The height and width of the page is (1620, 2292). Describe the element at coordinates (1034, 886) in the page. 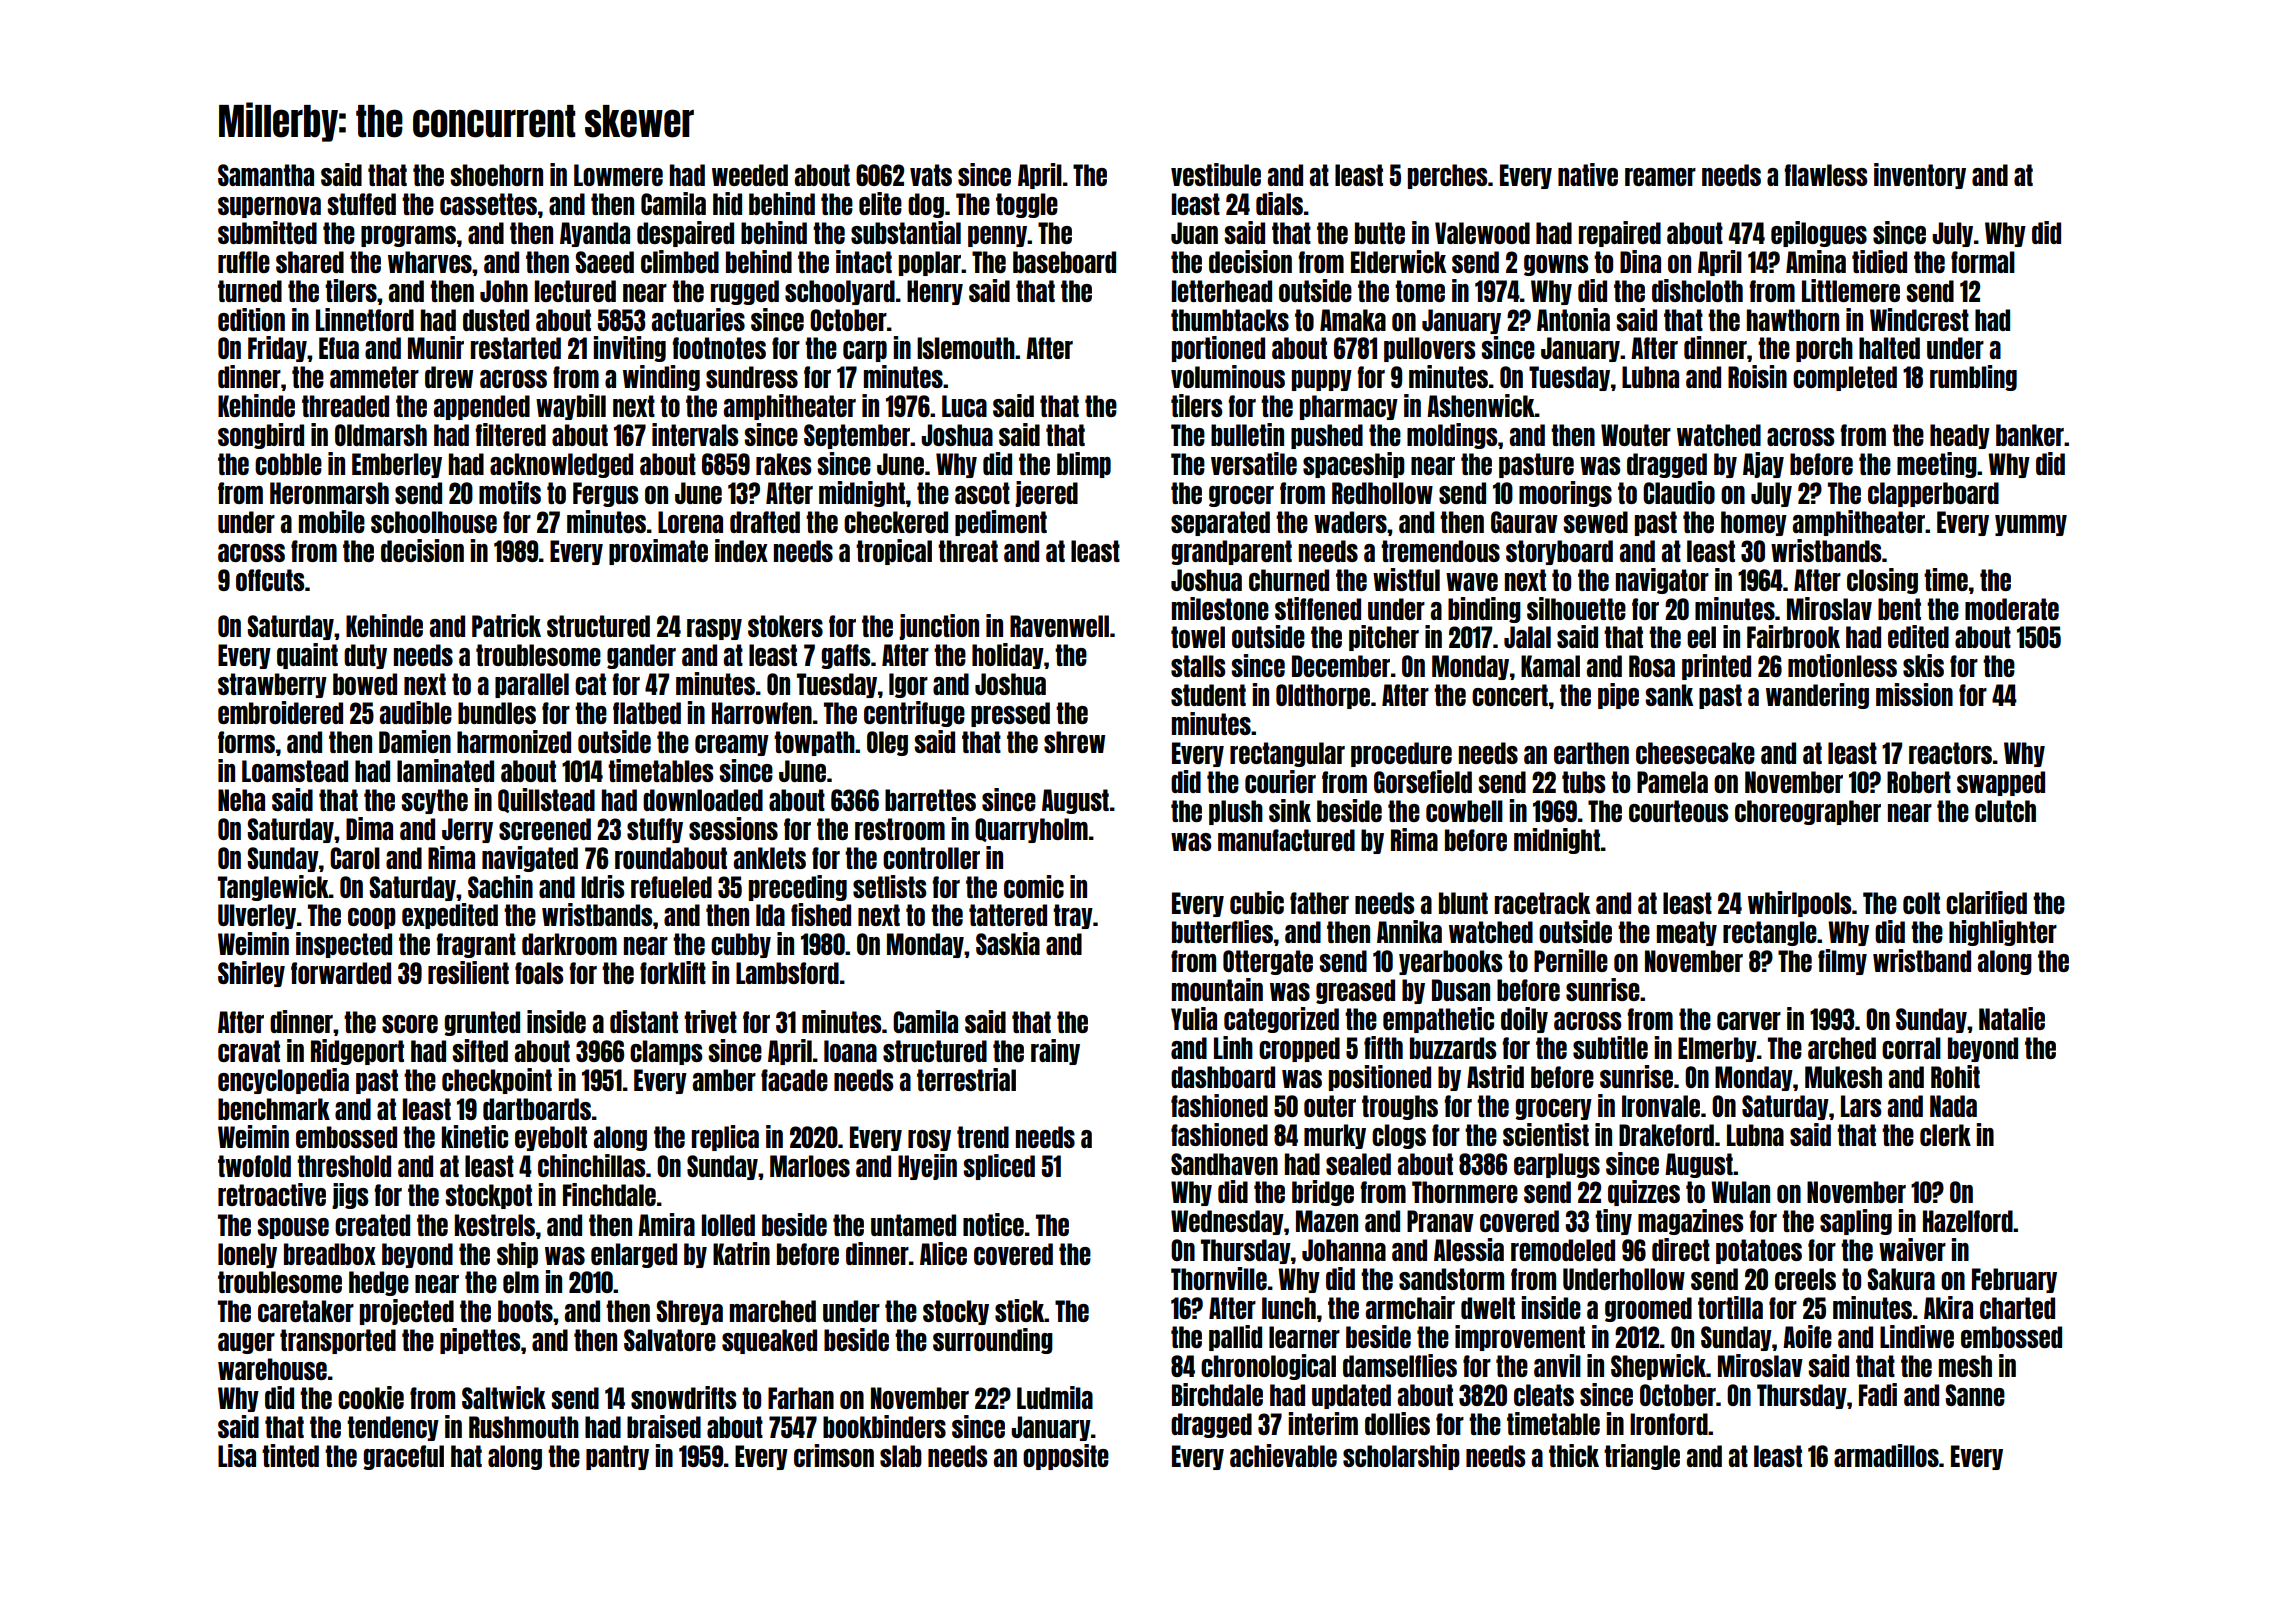

I see `comic` at that location.
